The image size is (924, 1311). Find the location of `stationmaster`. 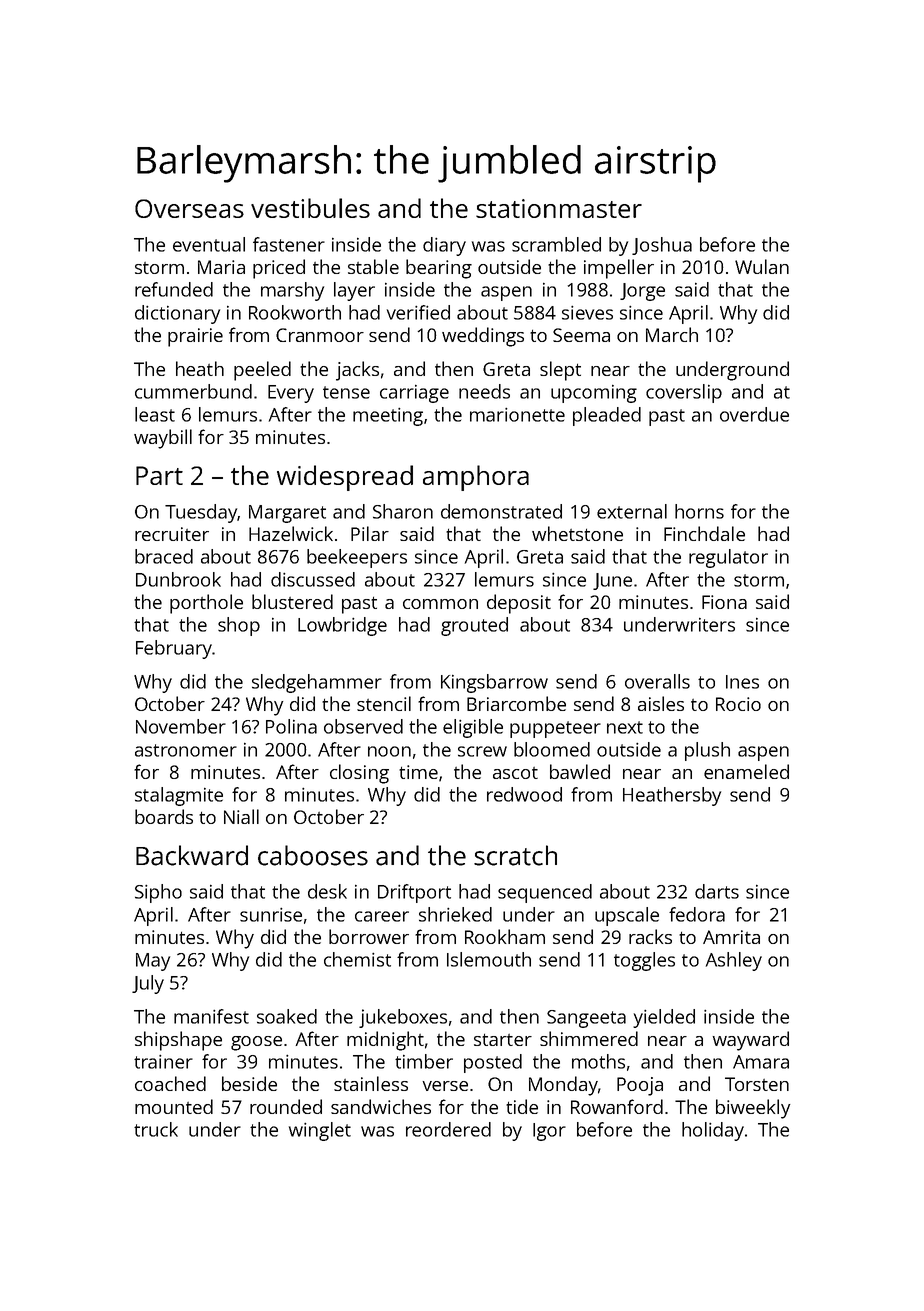

stationmaster is located at coordinates (559, 208).
